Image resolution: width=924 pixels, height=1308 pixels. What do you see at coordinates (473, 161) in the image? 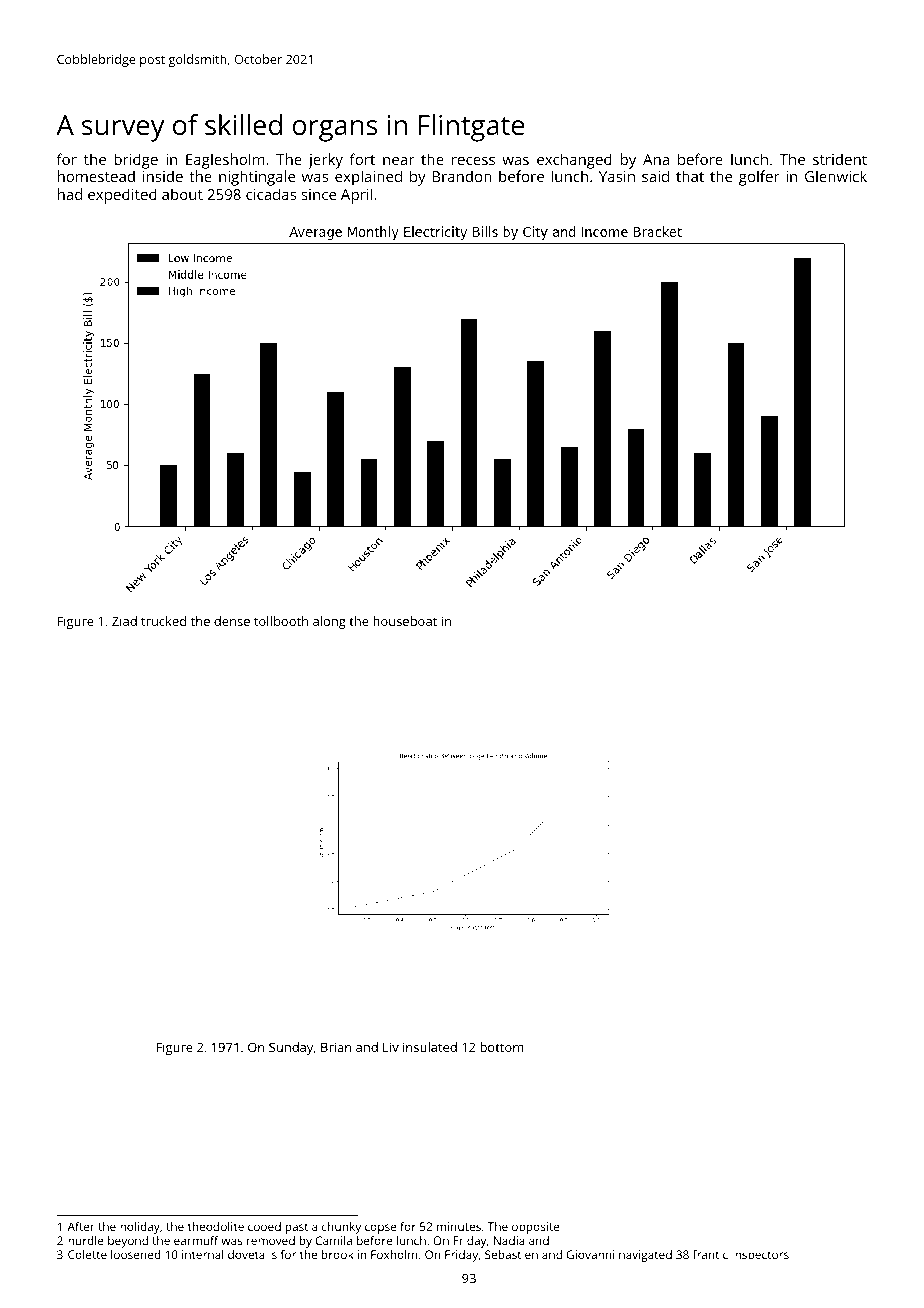
I see `recess` at bounding box center [473, 161].
